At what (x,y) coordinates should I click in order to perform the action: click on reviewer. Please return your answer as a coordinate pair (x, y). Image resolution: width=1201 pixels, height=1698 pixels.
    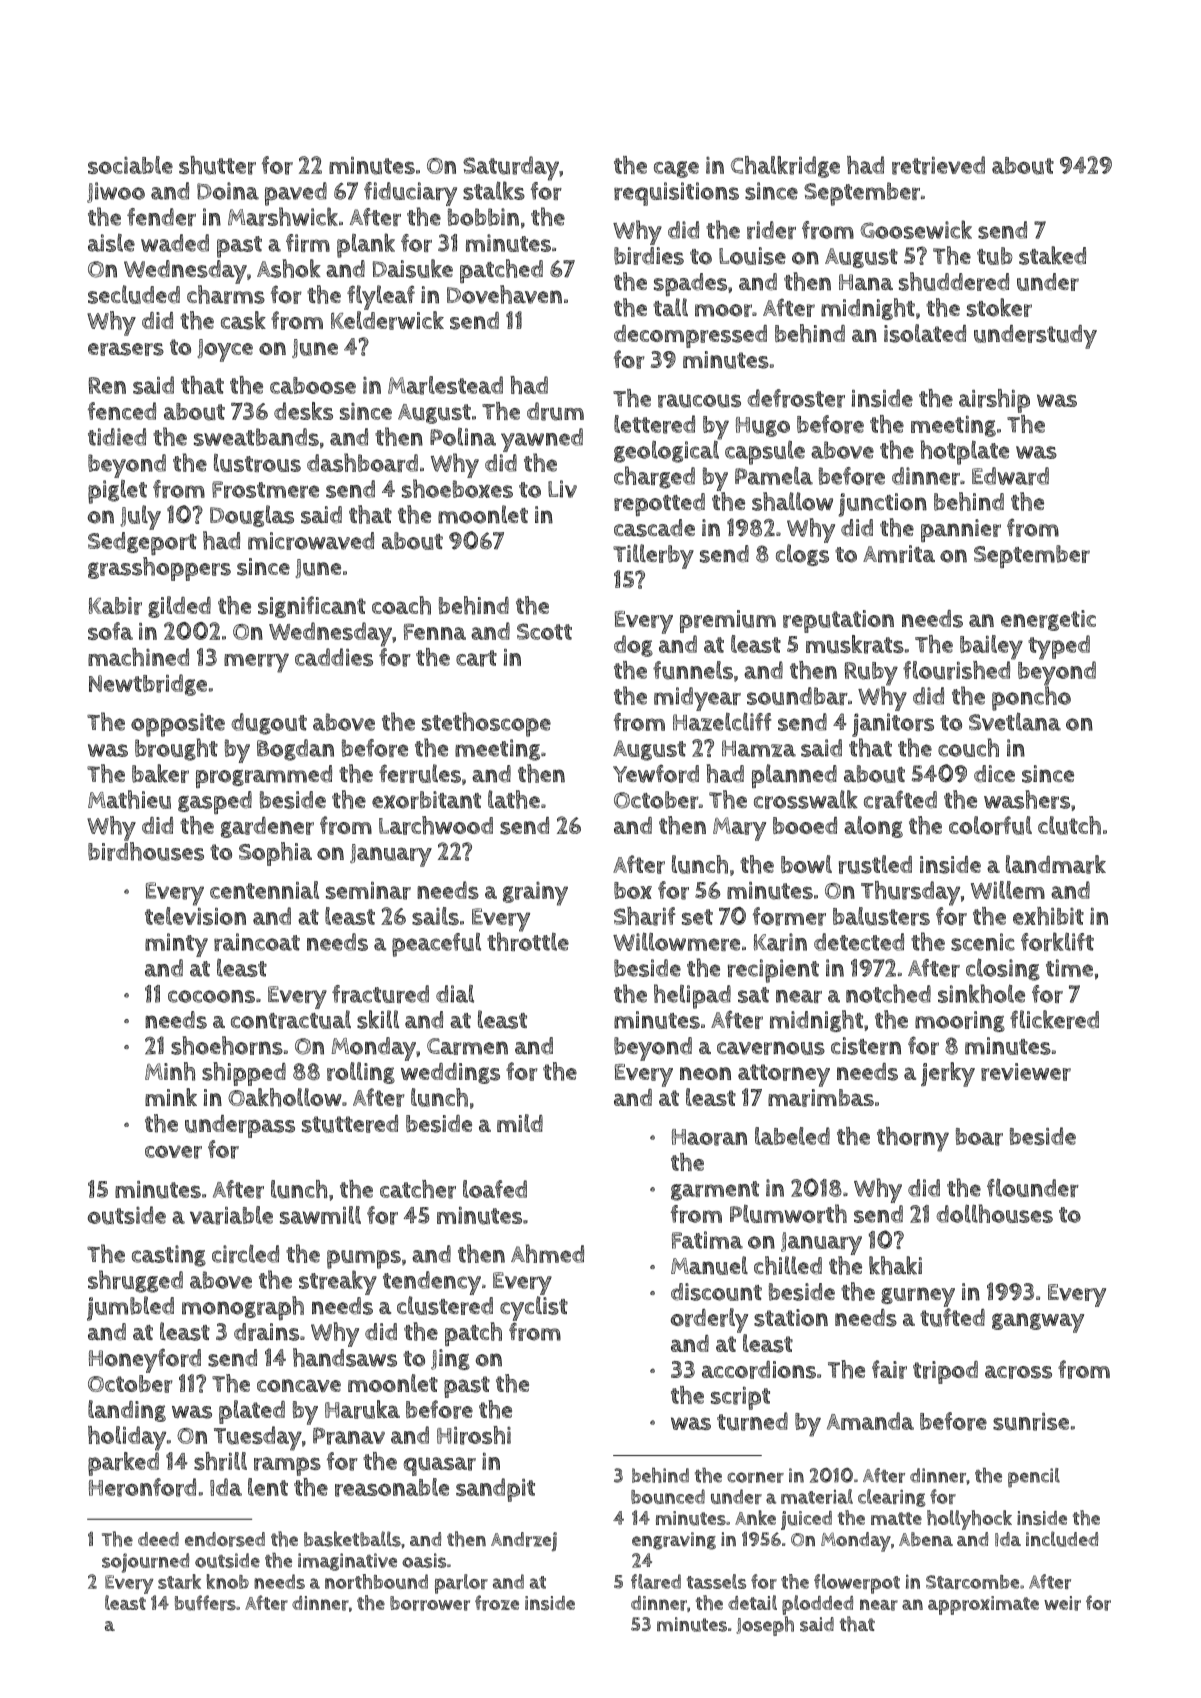
    Looking at the image, I should click on (1026, 1072).
